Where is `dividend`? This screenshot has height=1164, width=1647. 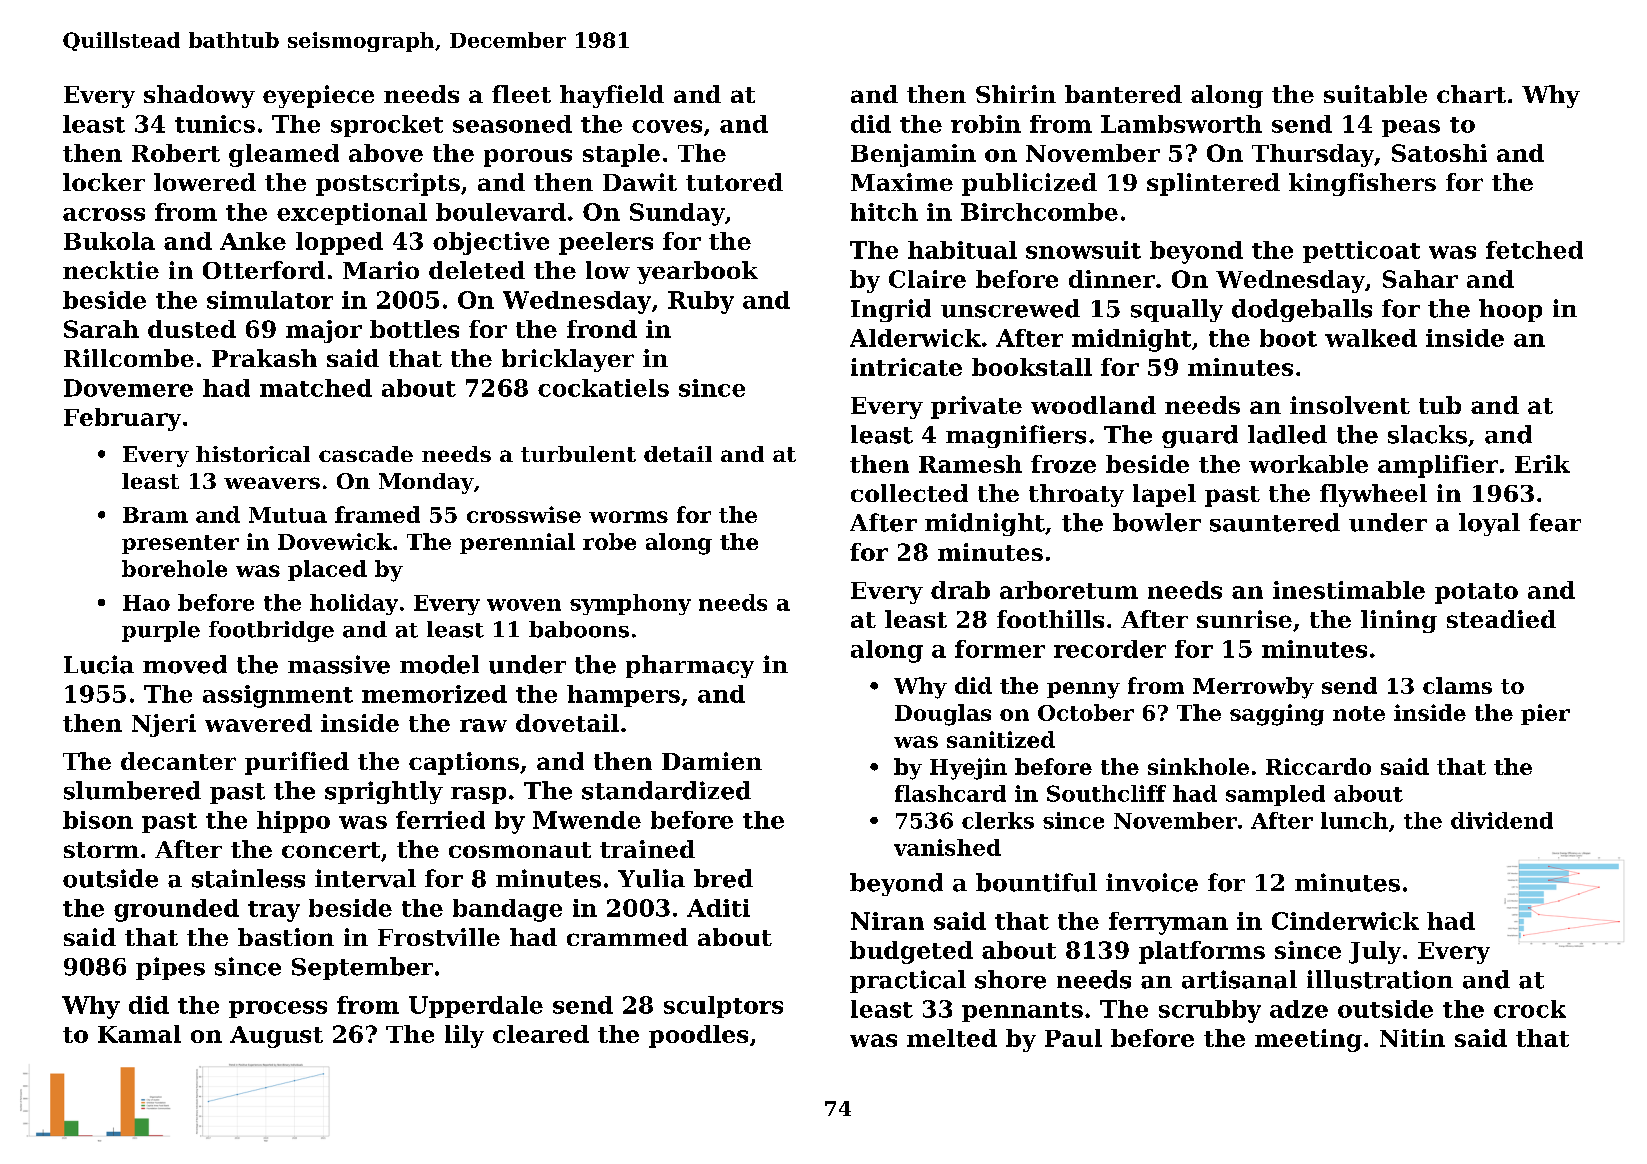 dividend is located at coordinates (1502, 820).
